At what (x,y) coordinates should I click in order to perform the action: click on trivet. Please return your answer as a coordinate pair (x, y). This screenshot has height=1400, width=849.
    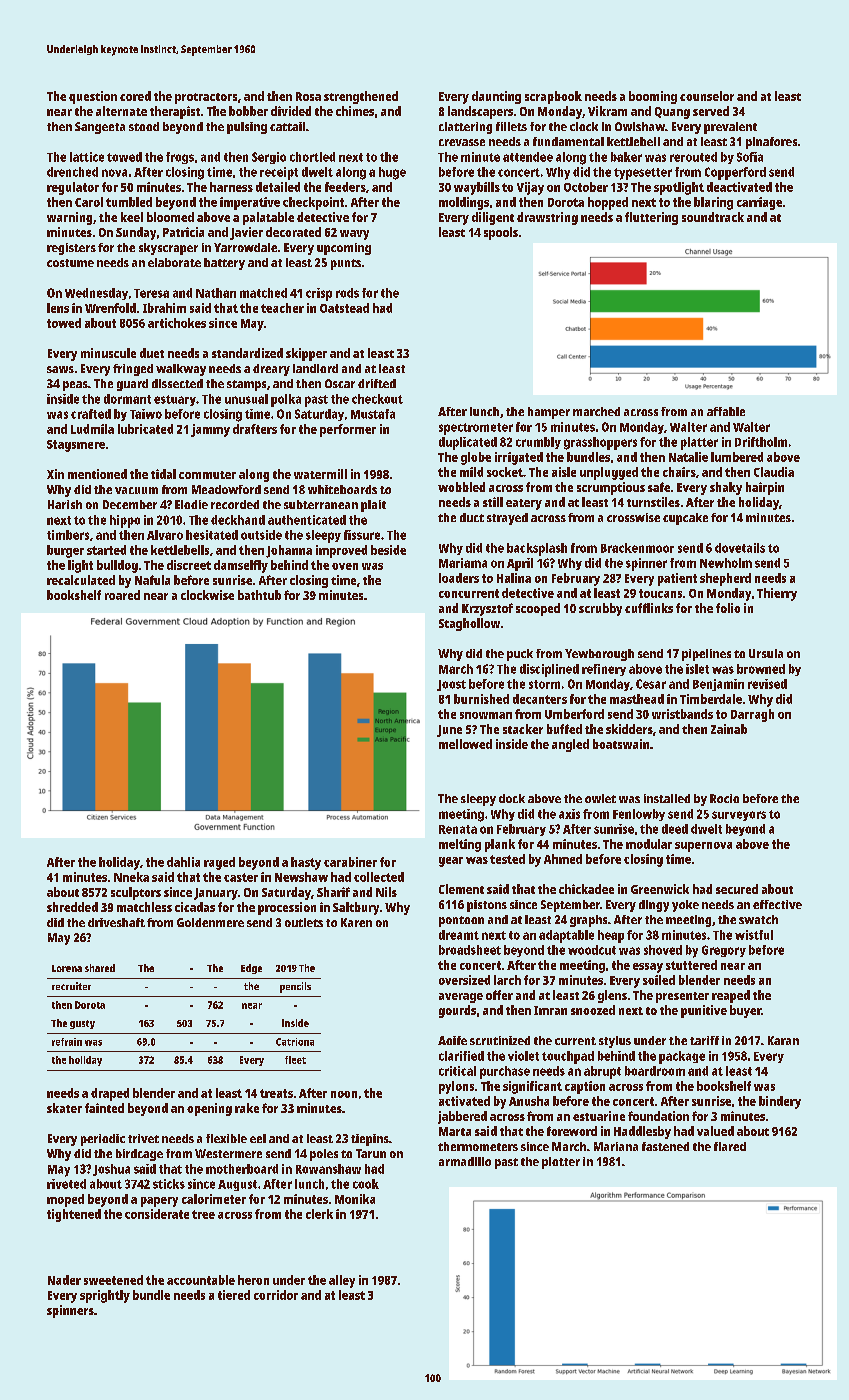
    Looking at the image, I should click on (143, 1138).
